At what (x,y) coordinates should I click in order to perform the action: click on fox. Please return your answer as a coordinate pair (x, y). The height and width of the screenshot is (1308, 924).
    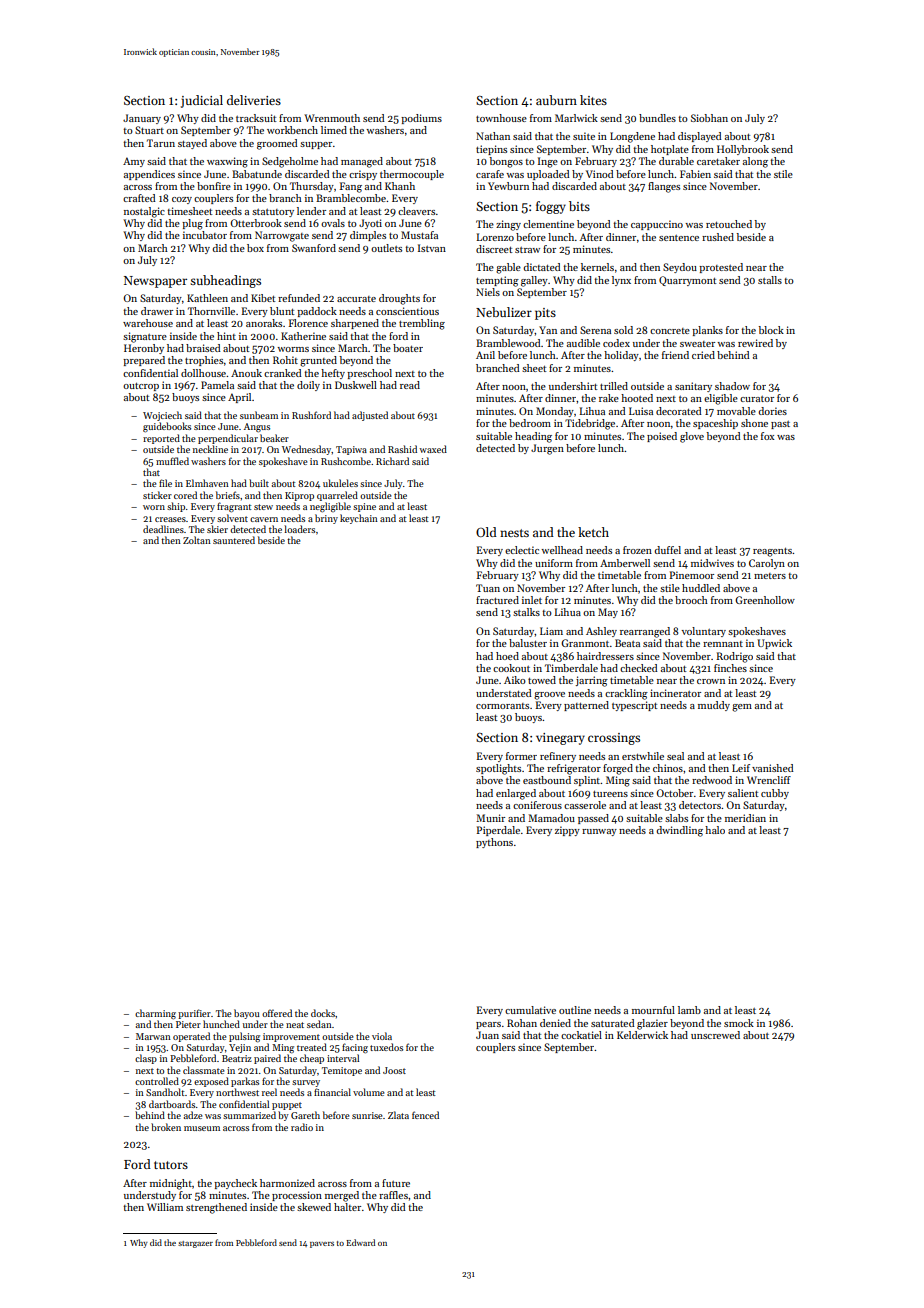
    Looking at the image, I should click on (768, 436).
